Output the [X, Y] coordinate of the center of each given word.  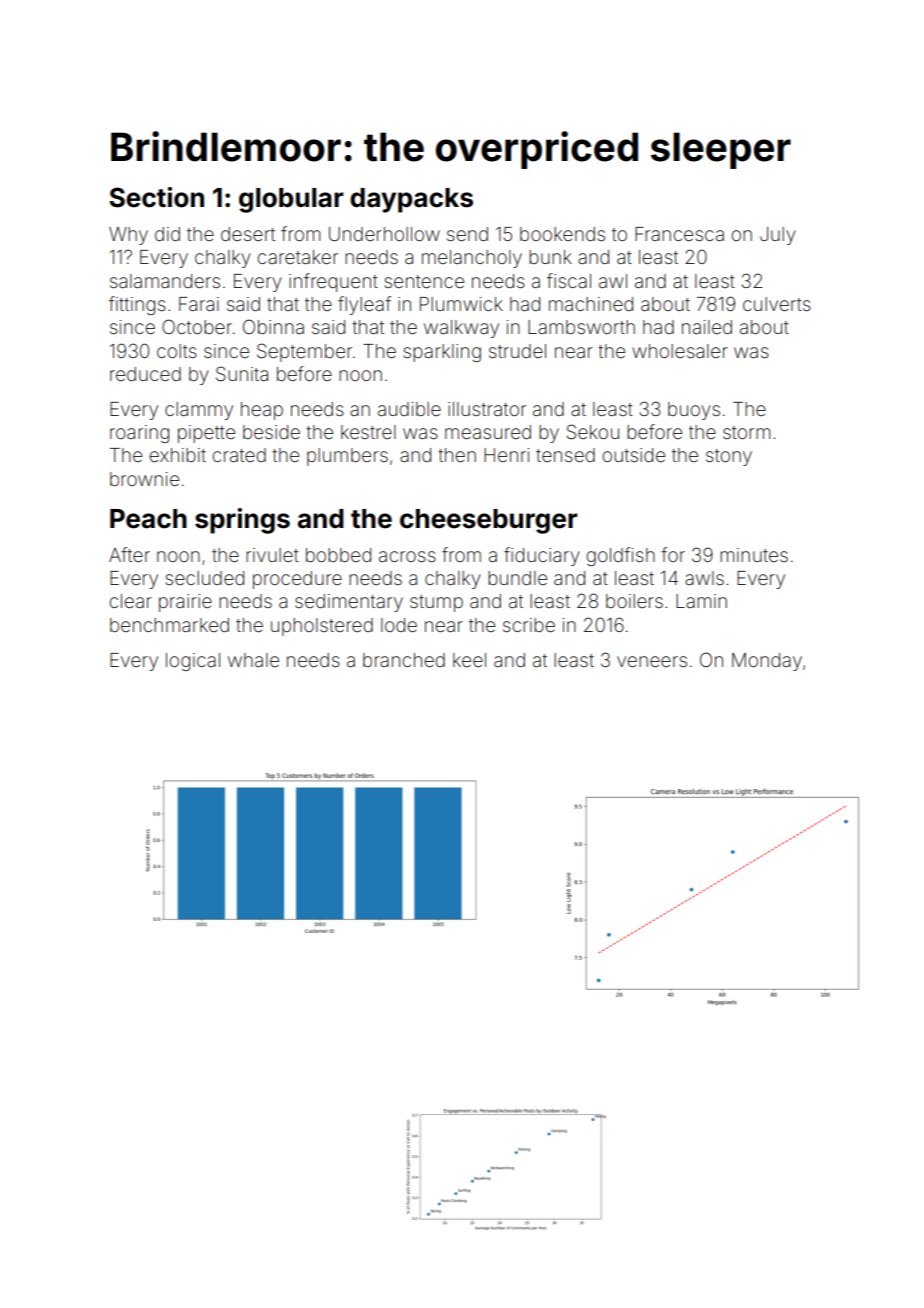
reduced [145, 374]
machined [591, 304]
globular [291, 200]
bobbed [338, 555]
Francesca [679, 234]
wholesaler [680, 351]
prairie [185, 603]
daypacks [411, 200]
